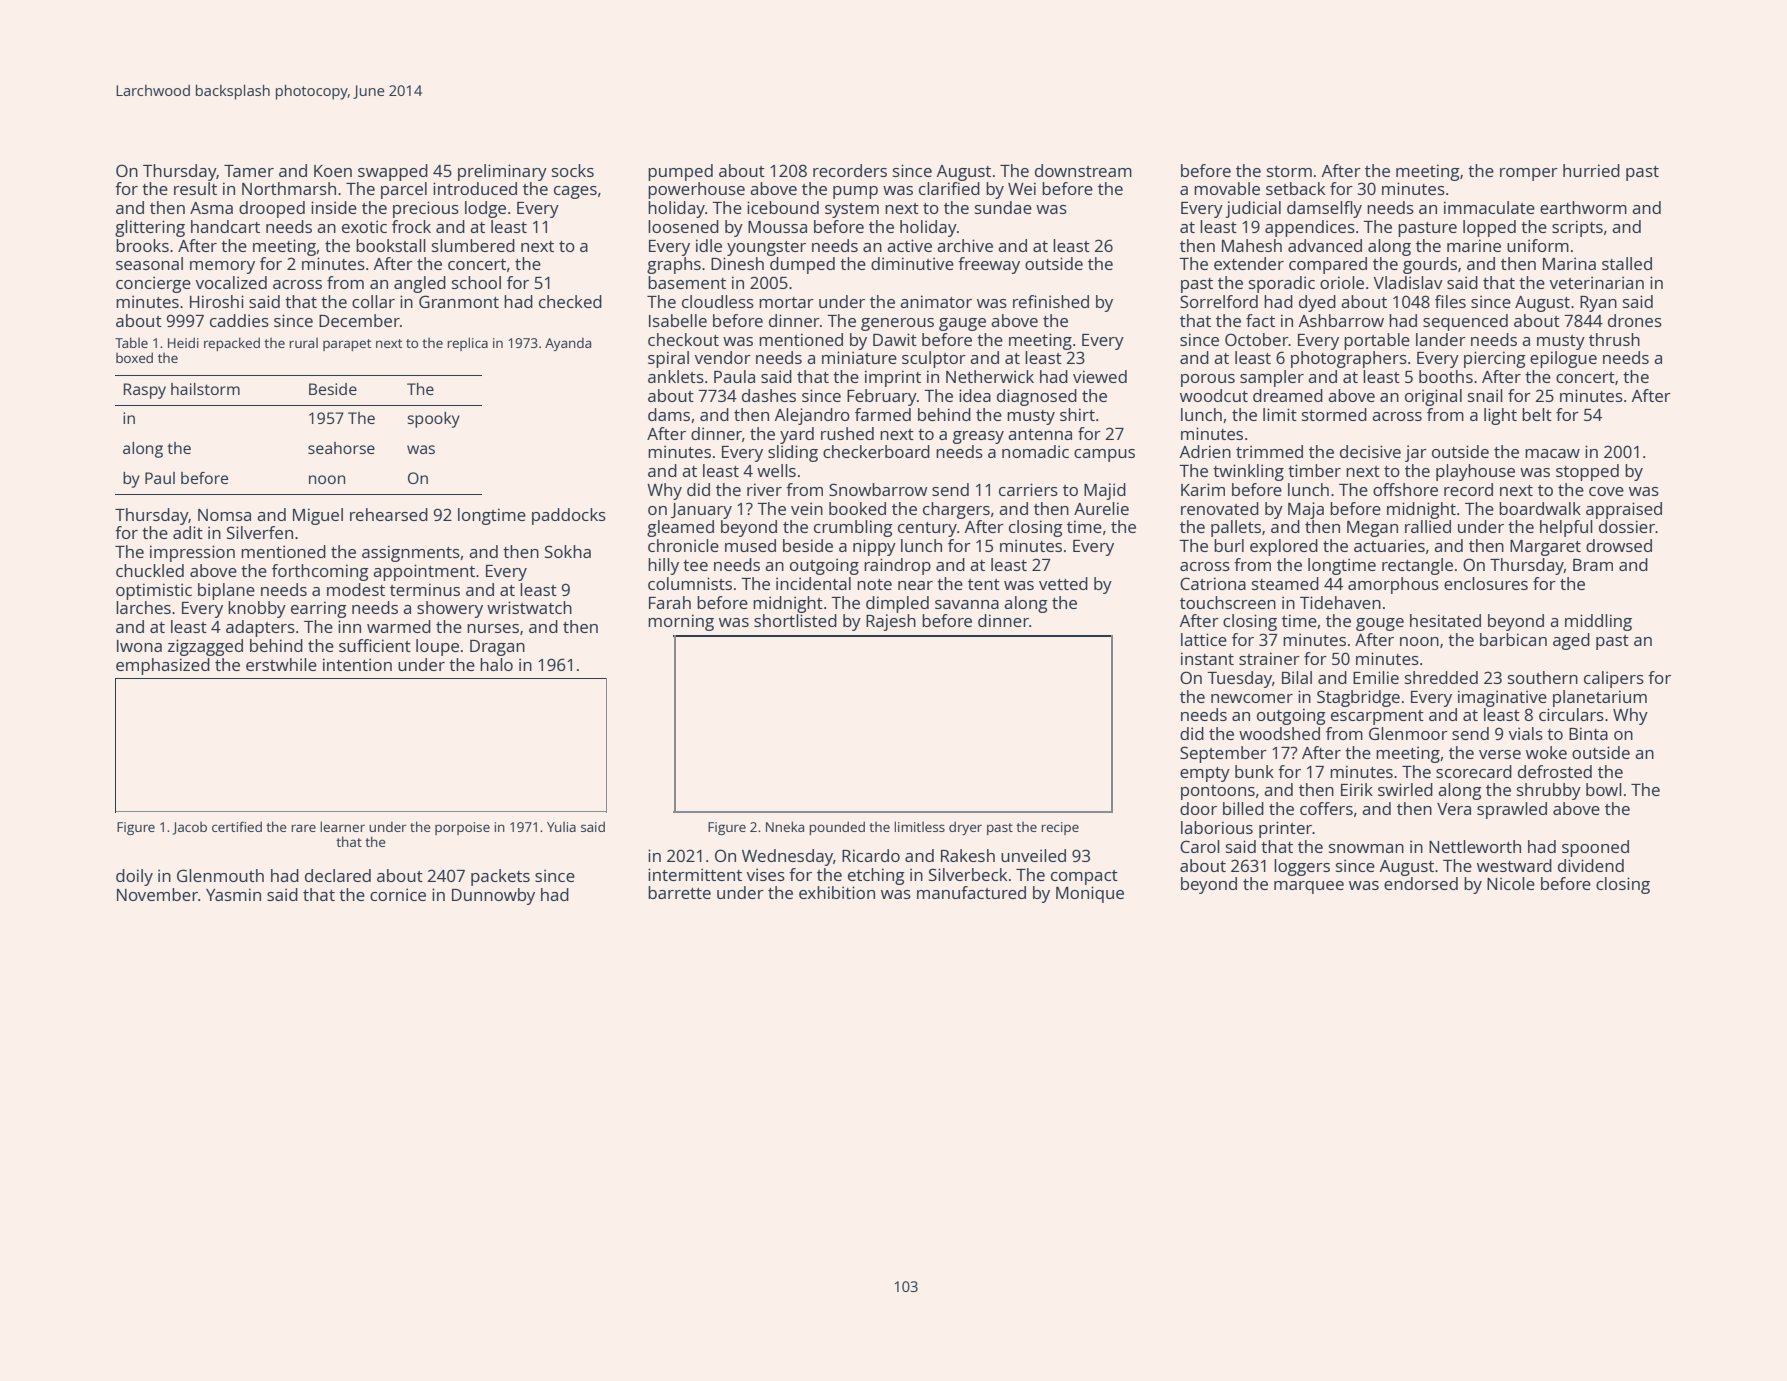 The width and height of the document is (1787, 1381). Describe the element at coordinates (496, 664) in the document. I see `halo` at that location.
